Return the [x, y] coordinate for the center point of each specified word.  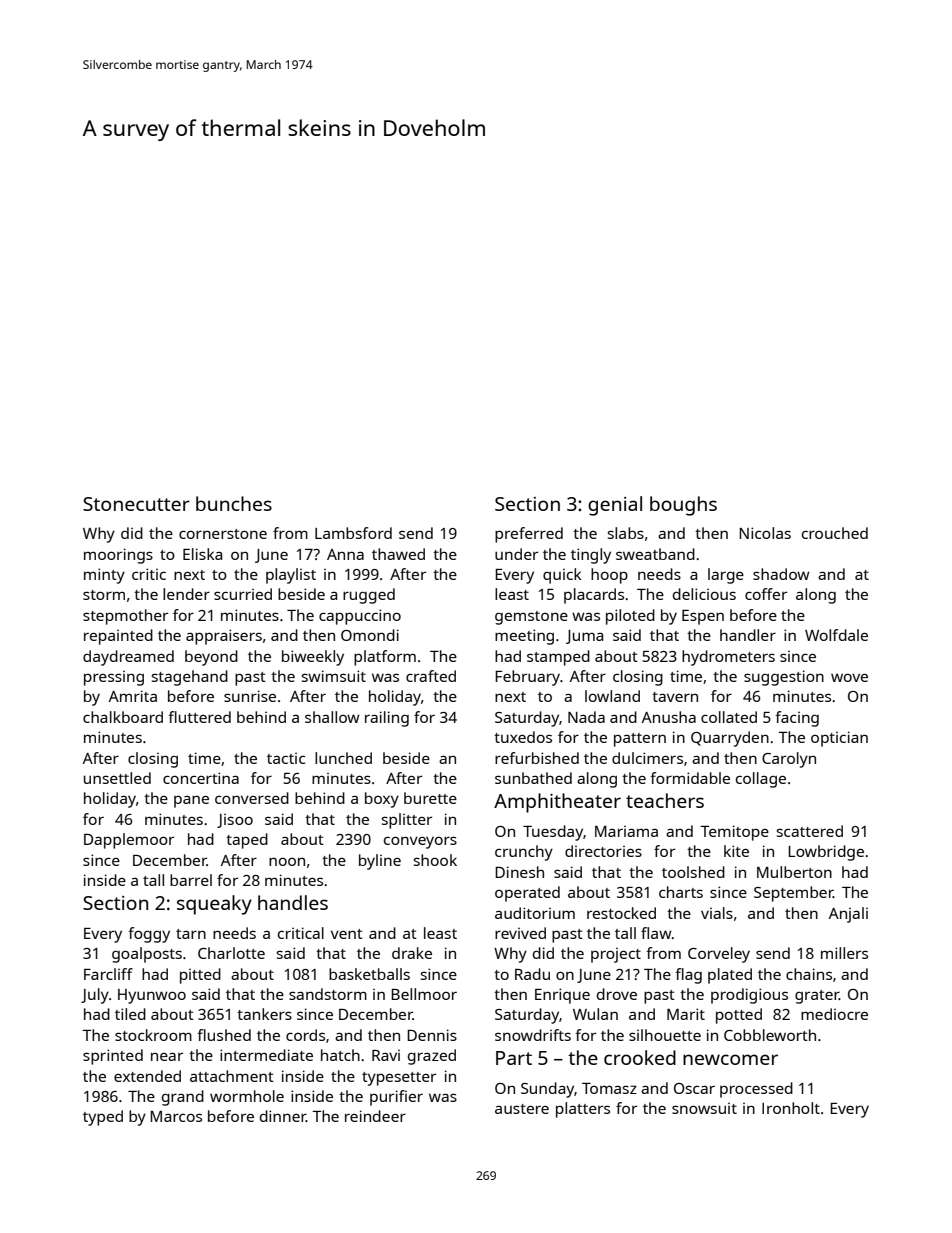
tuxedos [523, 737]
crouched [835, 533]
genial [615, 506]
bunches [234, 503]
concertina [201, 778]
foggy [149, 935]
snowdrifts [533, 1035]
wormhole [247, 1096]
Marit [686, 1014]
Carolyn [789, 760]
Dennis [432, 1035]
